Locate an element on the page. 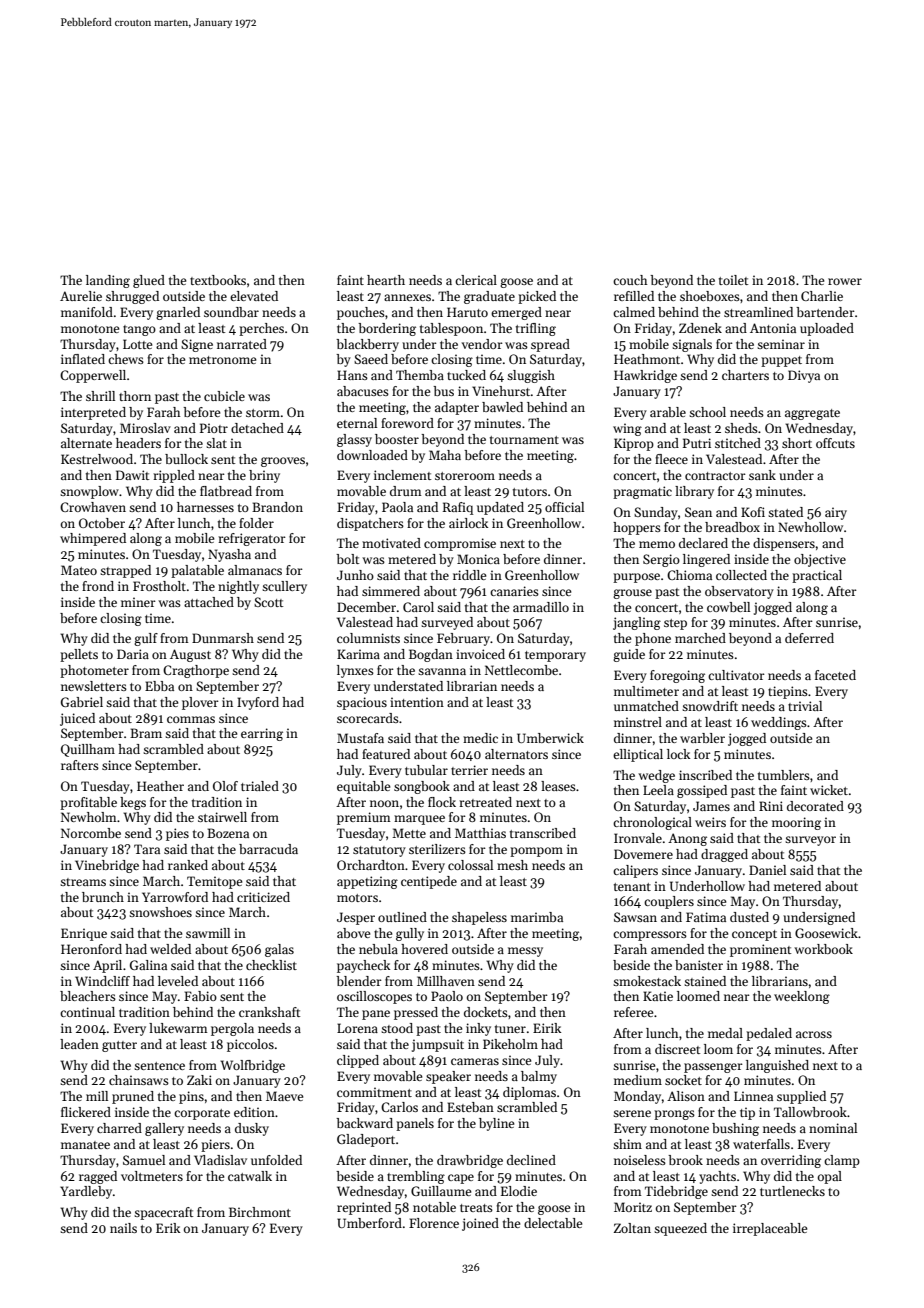  hearth is located at coordinates (386, 280).
